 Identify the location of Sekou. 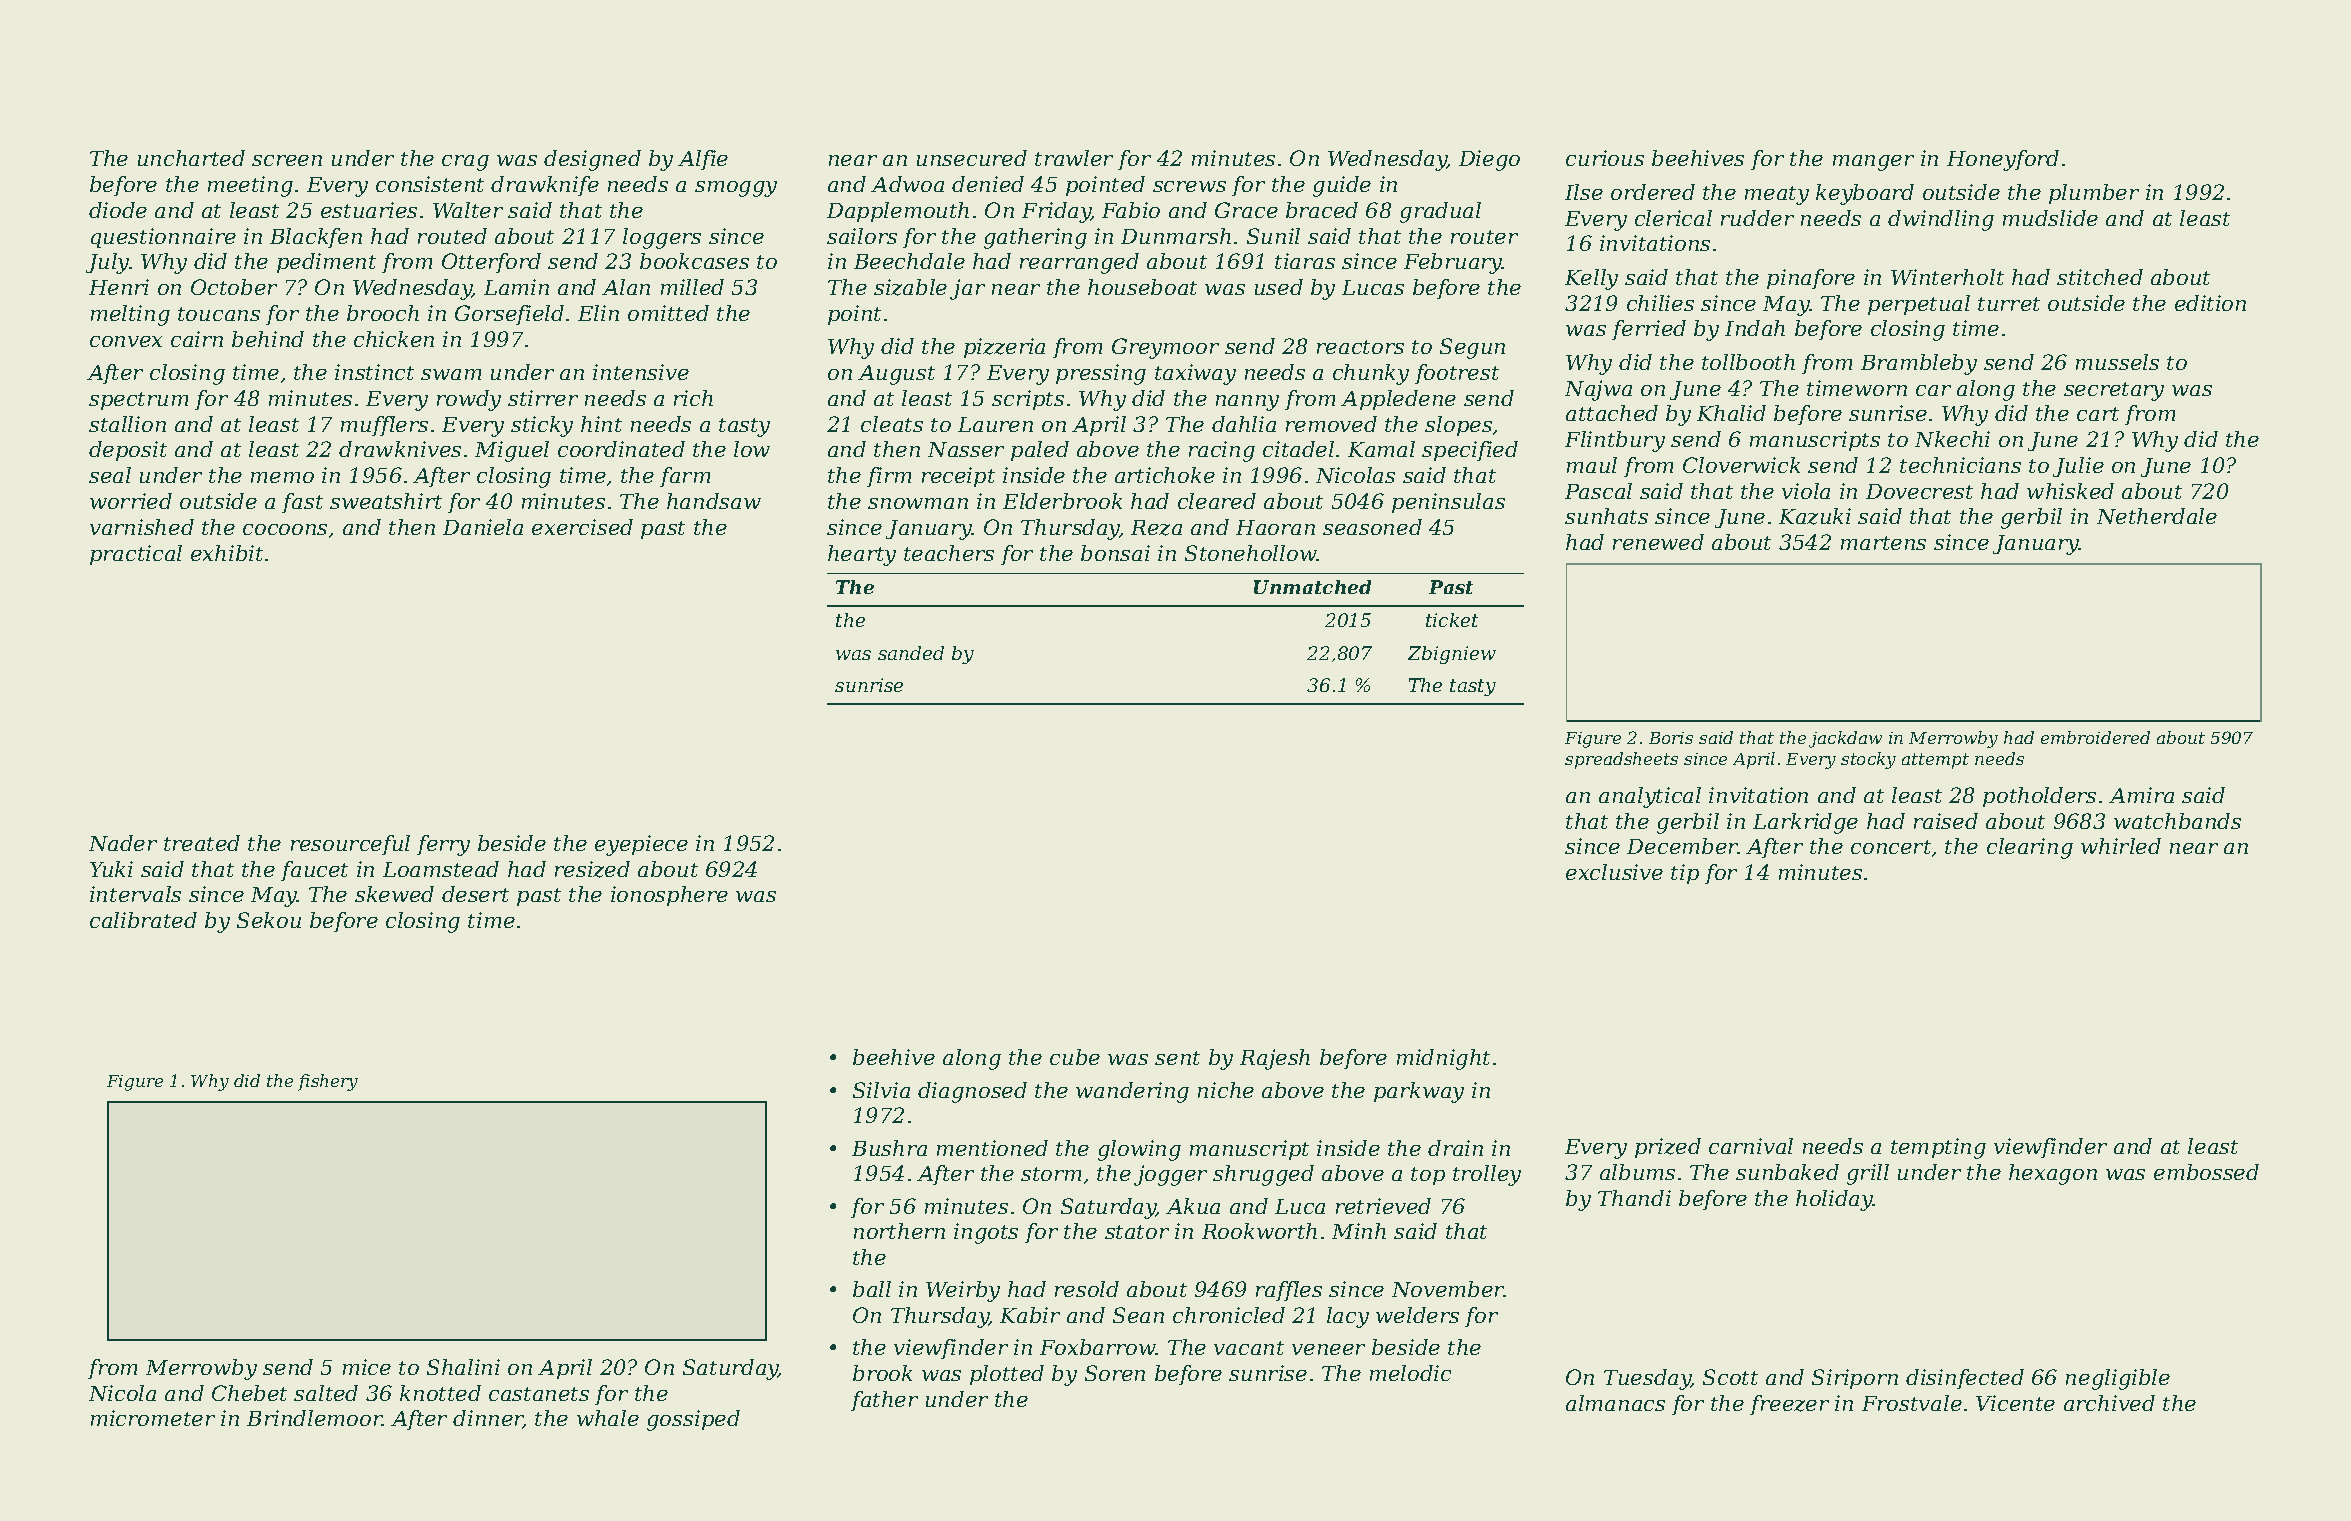
(269, 920).
